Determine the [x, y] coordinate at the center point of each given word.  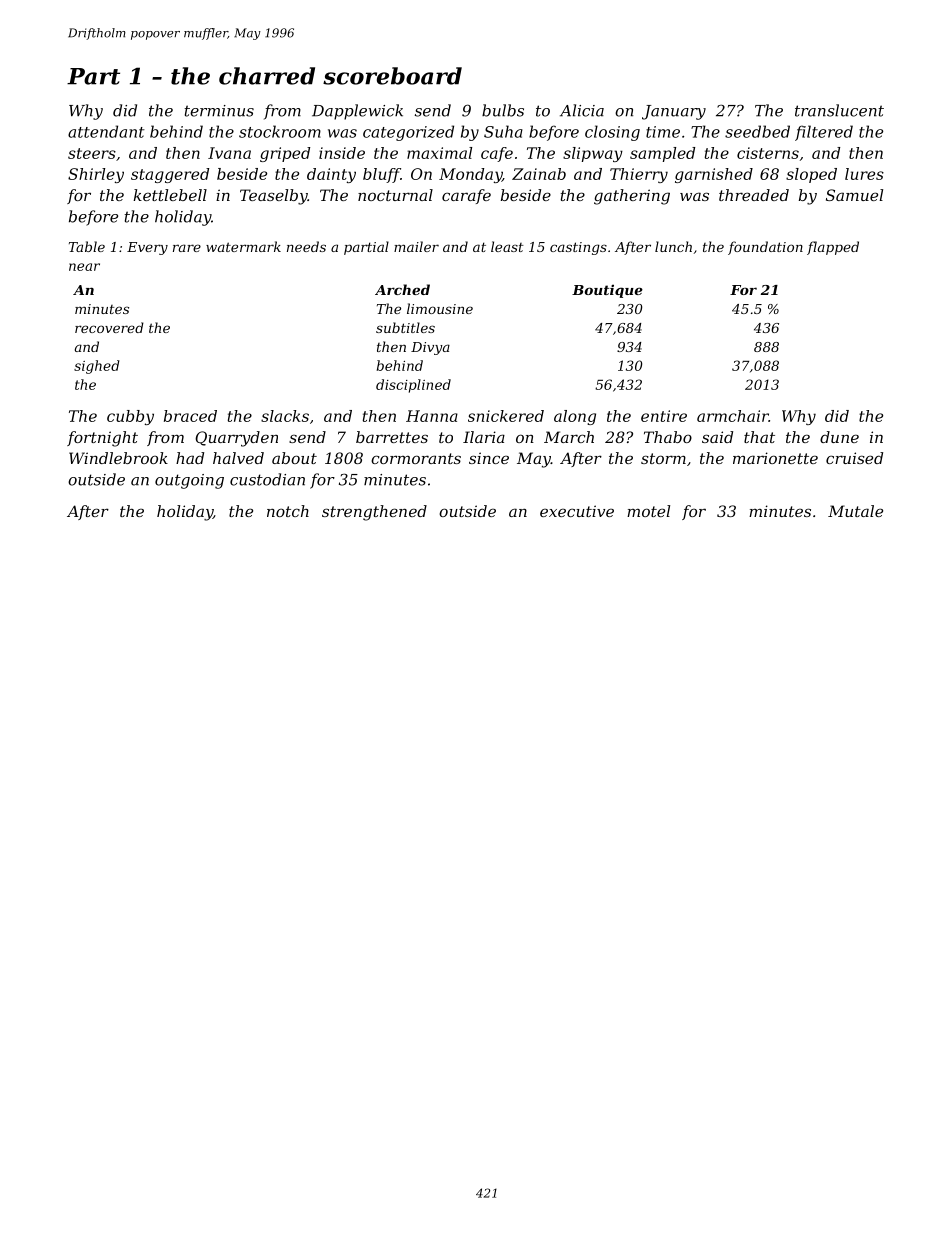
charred [267, 76]
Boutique [607, 291]
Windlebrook [118, 458]
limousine [440, 308]
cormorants [416, 458]
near [84, 267]
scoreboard [392, 76]
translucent [839, 110]
